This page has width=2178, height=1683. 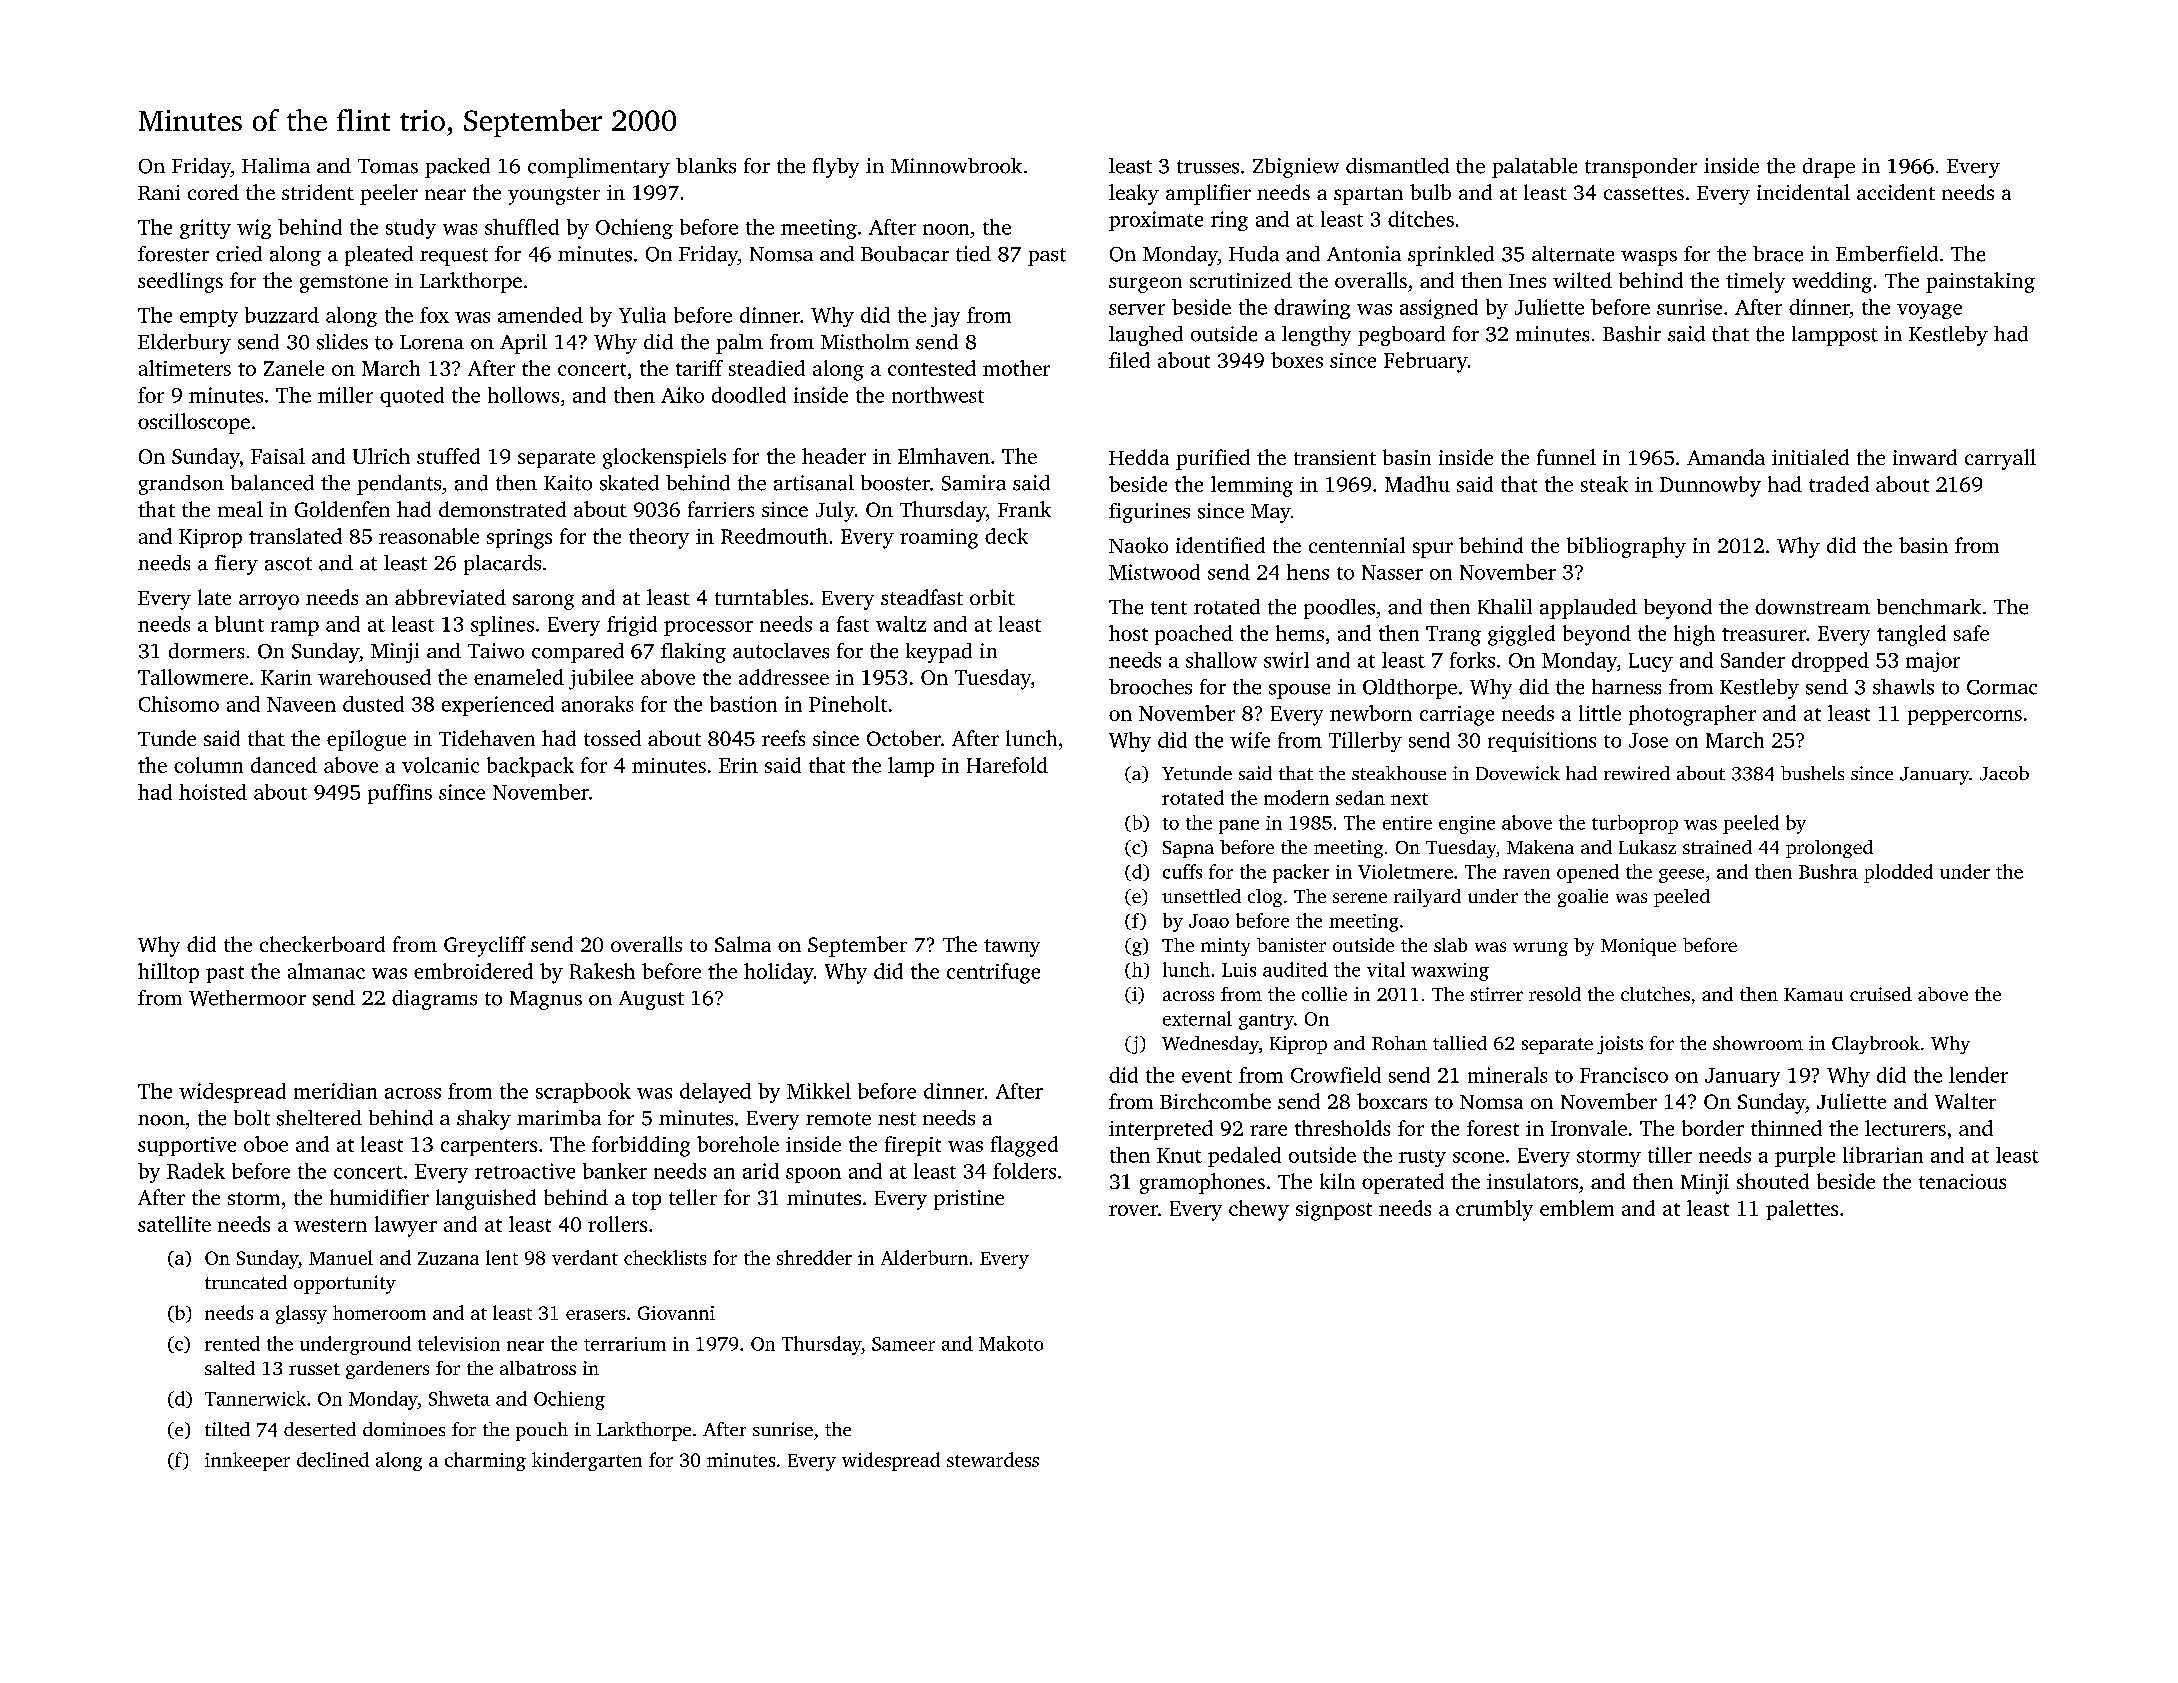 I want to click on flyby, so click(x=836, y=168).
